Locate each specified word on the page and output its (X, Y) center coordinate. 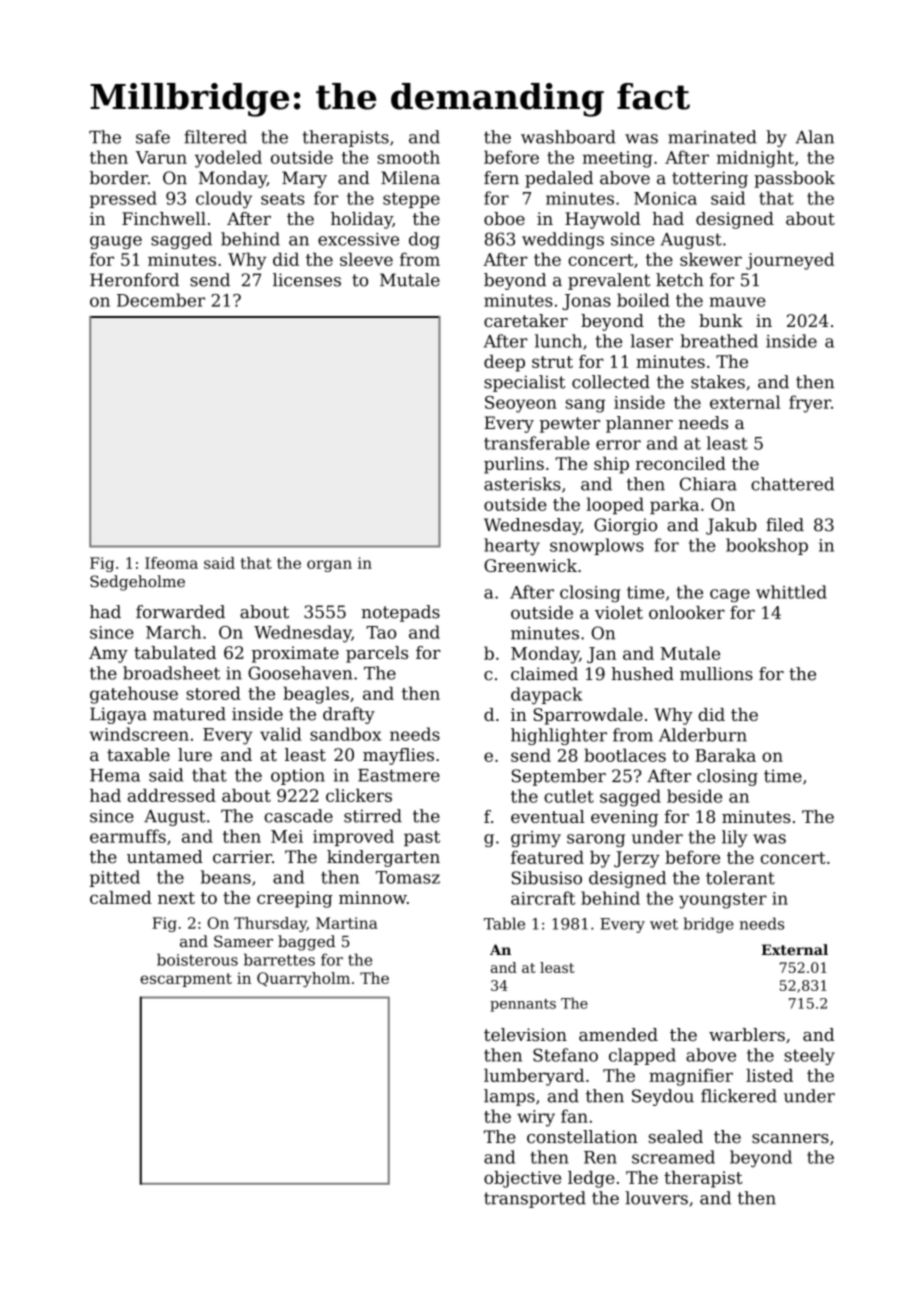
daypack (546, 696)
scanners (790, 1139)
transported (535, 1199)
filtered (215, 137)
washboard (568, 137)
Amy (108, 654)
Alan (814, 137)
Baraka (725, 755)
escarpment (186, 980)
